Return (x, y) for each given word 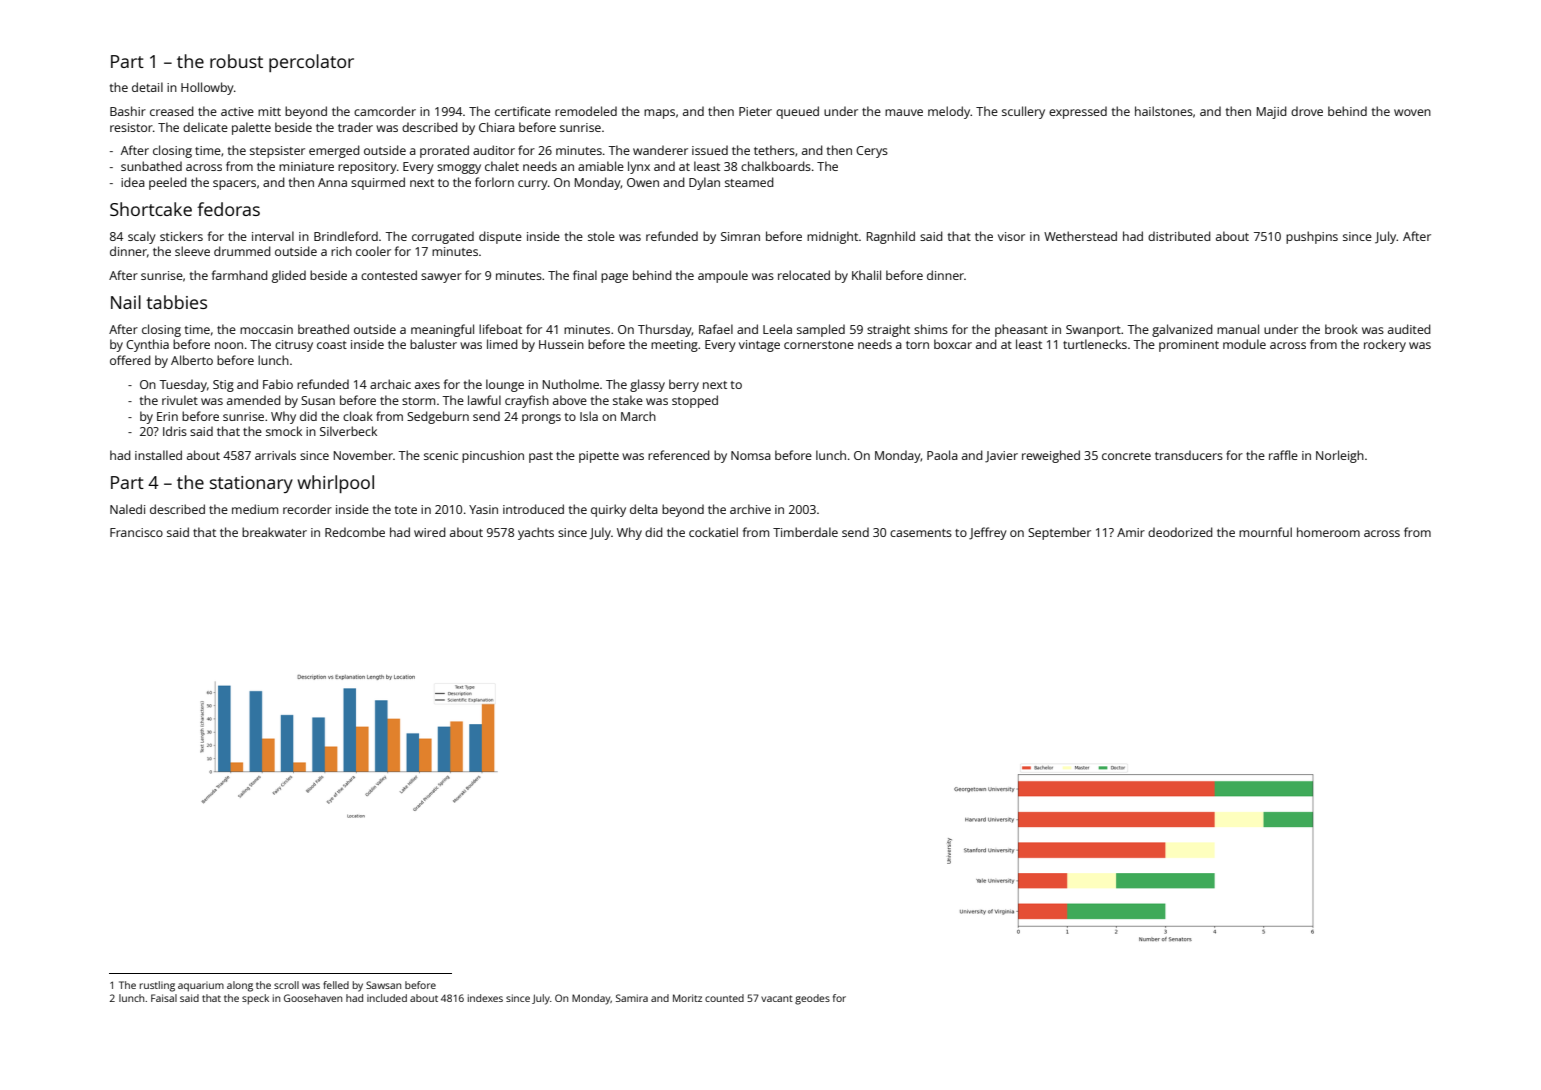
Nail (126, 302)
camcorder (385, 111)
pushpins (1312, 237)
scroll (286, 985)
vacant (777, 998)
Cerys (872, 152)
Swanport (1093, 331)
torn (917, 345)
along (240, 986)
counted (724, 998)
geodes (812, 999)
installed (158, 455)
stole (601, 236)
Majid (1272, 112)
